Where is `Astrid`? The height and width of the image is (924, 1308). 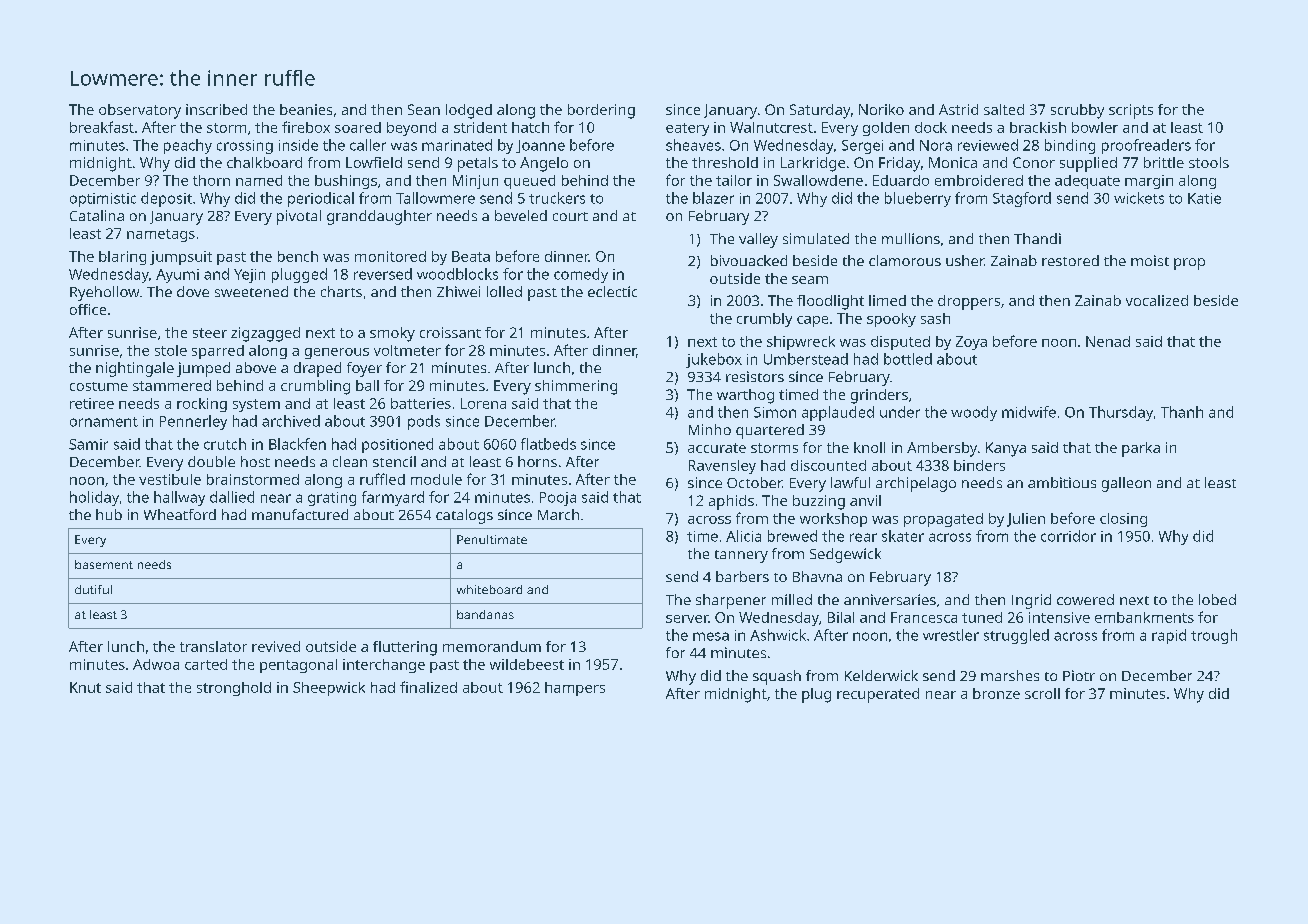 Astrid is located at coordinates (958, 109).
